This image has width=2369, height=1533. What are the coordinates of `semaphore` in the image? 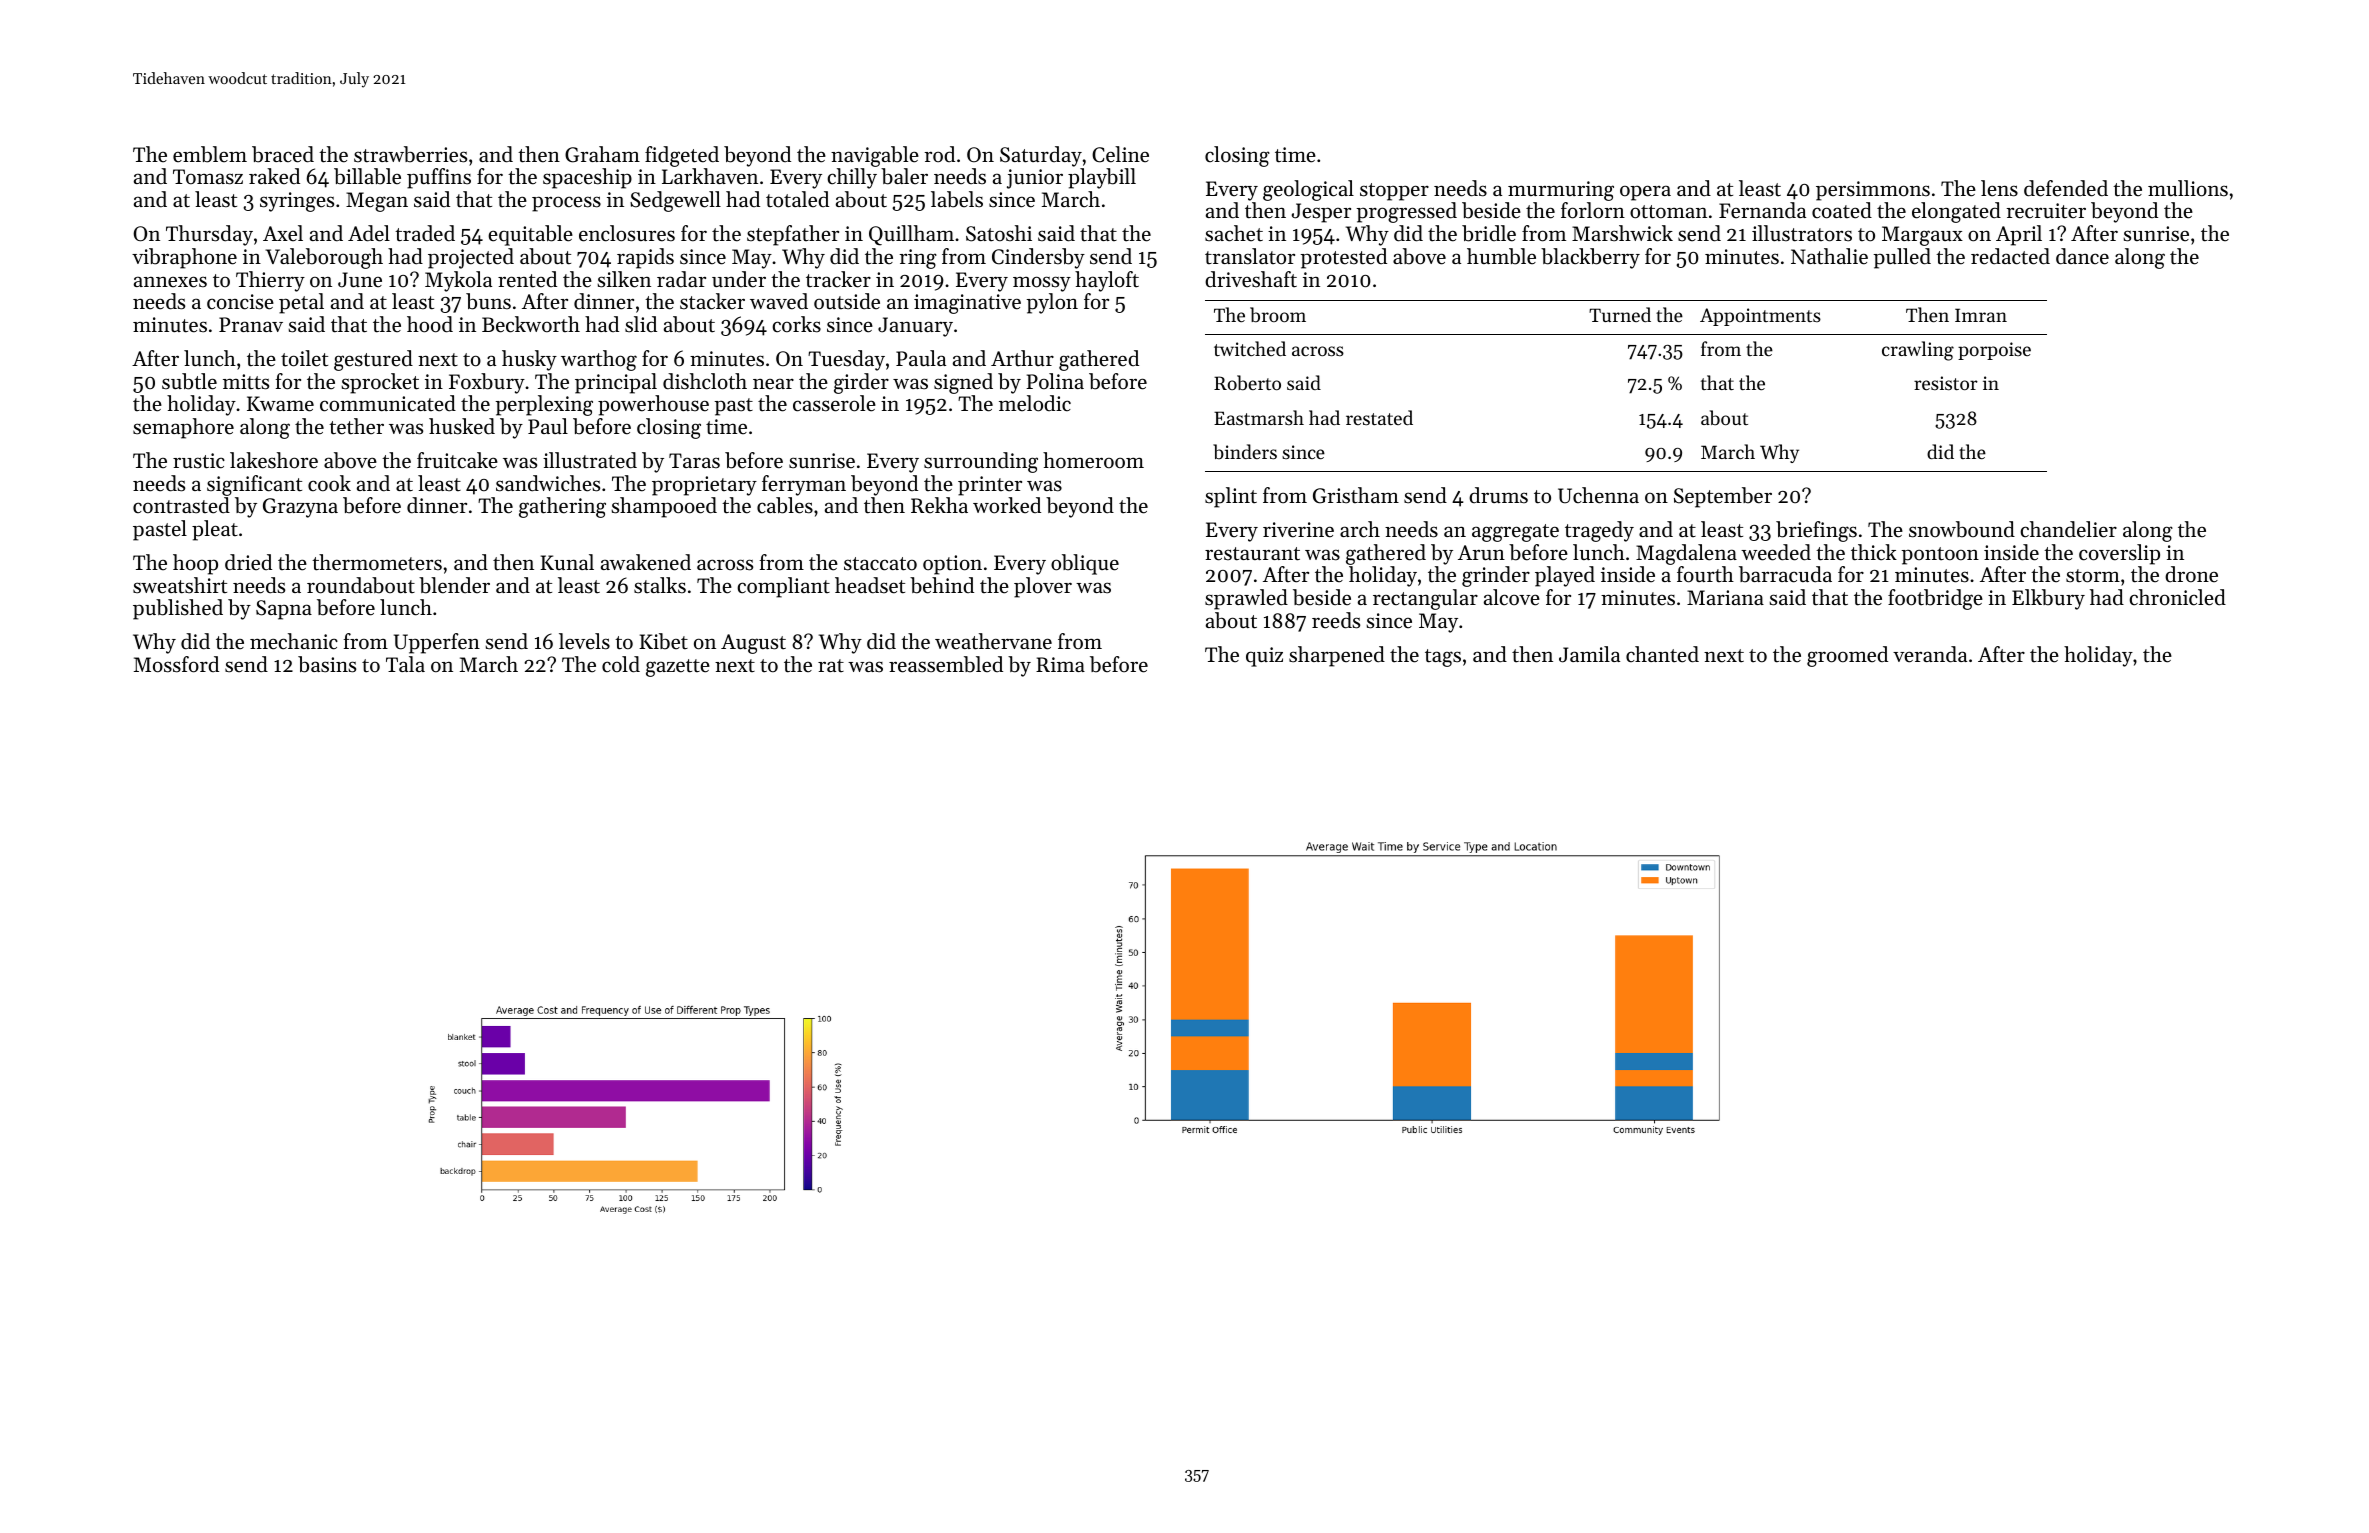 It's located at (183, 428).
